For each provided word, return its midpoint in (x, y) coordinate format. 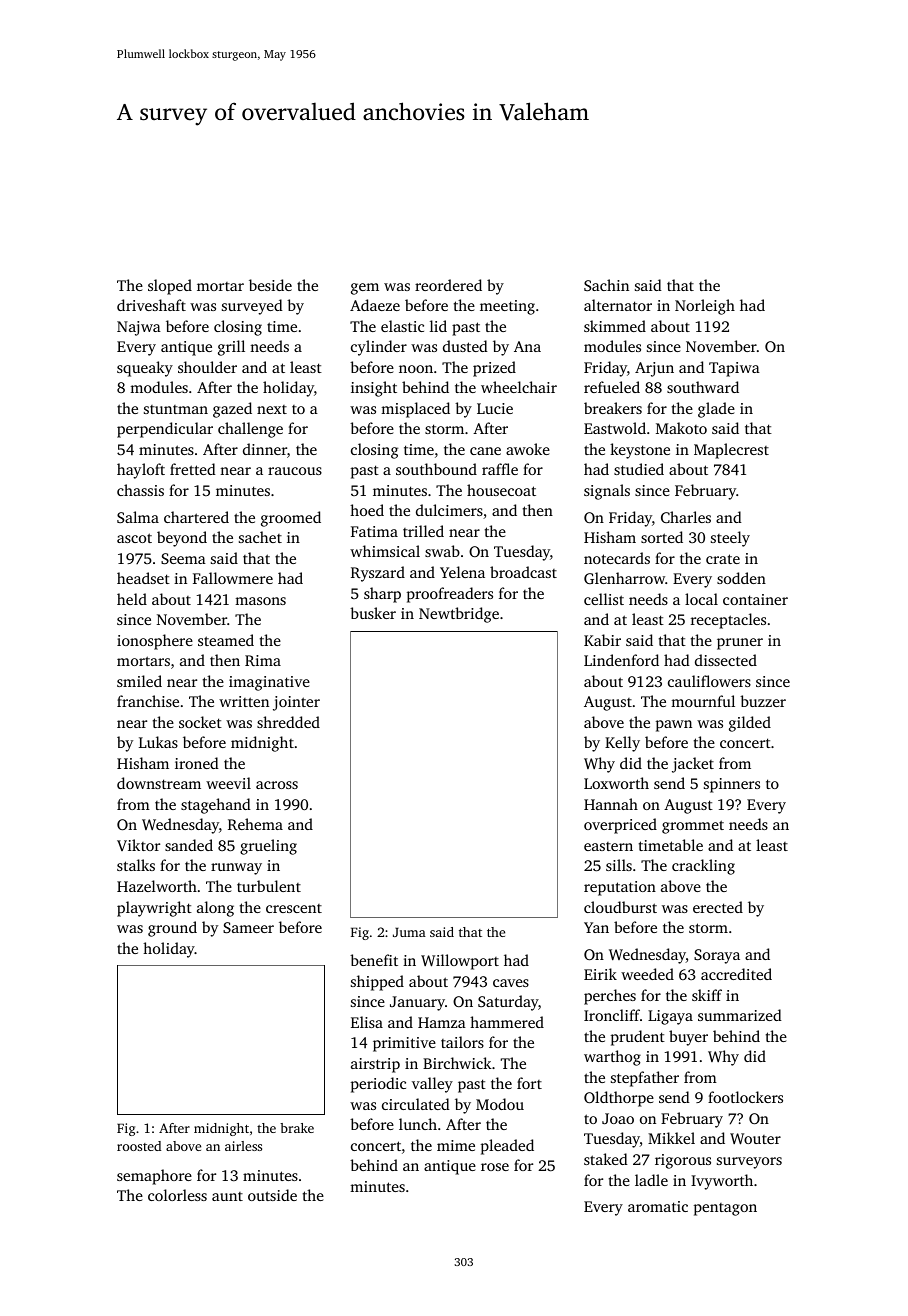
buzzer (763, 701)
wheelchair (519, 387)
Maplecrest (731, 451)
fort (529, 1083)
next (272, 409)
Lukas (158, 742)
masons (260, 601)
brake (297, 1128)
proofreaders (450, 595)
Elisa (367, 1022)
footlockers (745, 1097)
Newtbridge (459, 615)
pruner (740, 644)
